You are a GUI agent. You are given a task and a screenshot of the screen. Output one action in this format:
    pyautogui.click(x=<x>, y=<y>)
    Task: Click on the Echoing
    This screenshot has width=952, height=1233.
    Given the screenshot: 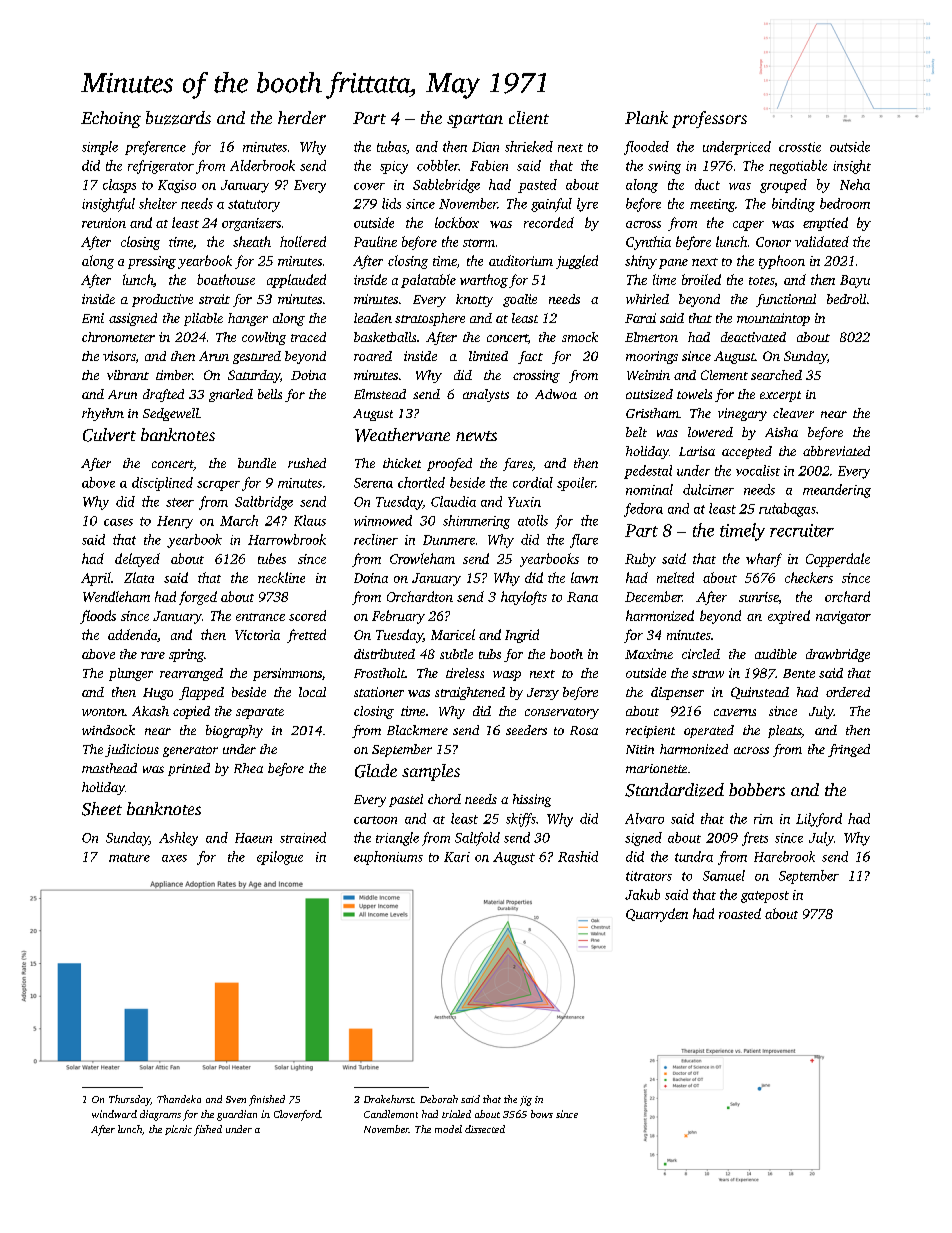 What is the action you would take?
    pyautogui.click(x=111, y=119)
